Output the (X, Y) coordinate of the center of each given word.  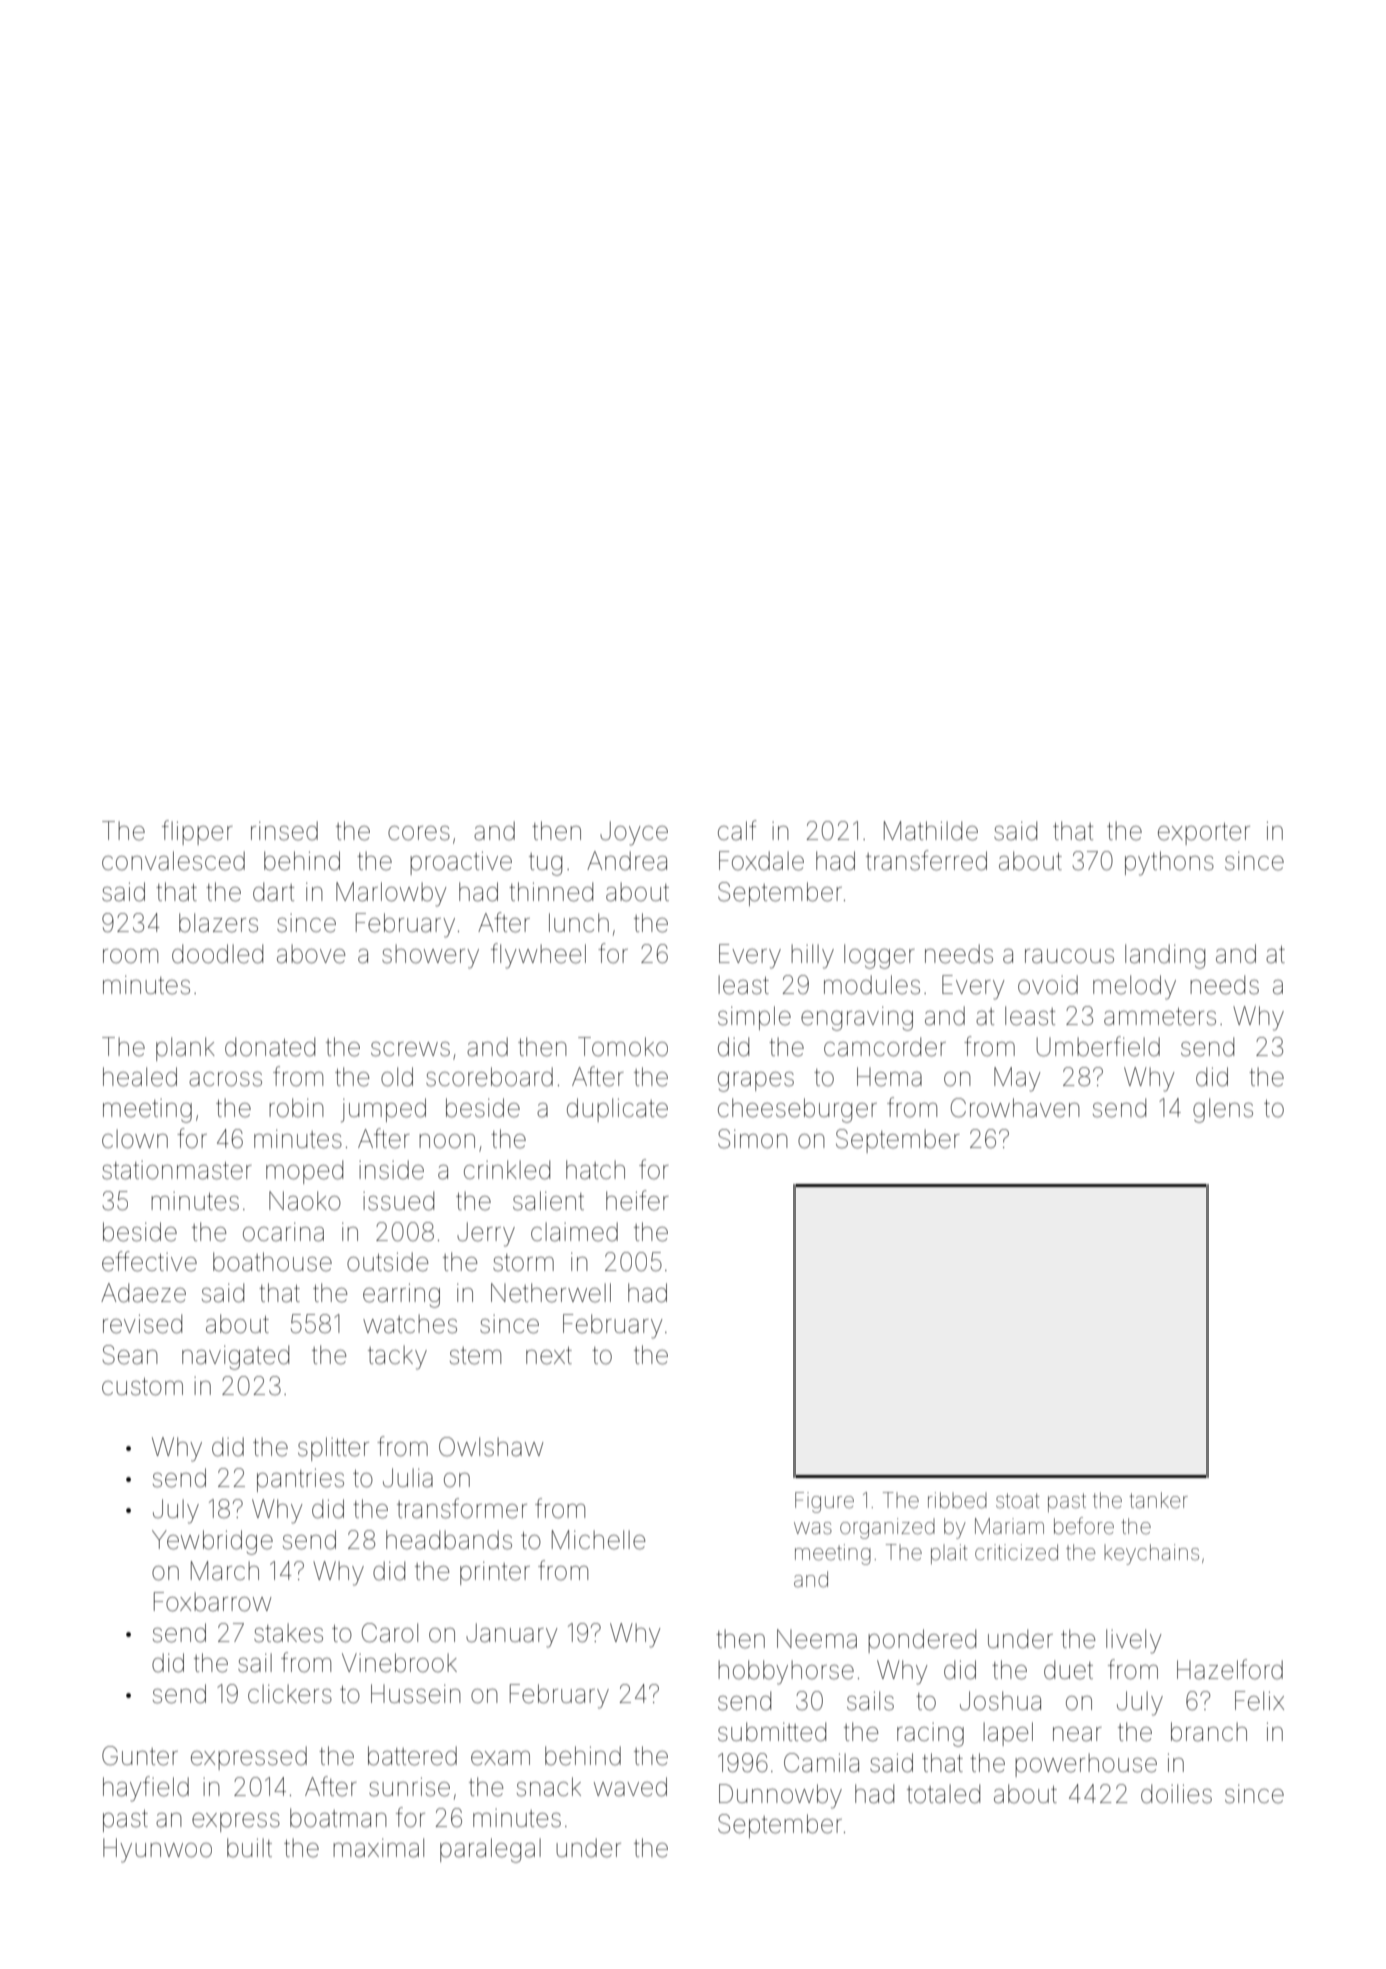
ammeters (1160, 1017)
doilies (1176, 1794)
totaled (943, 1794)
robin (296, 1108)
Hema (889, 1077)
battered (412, 1756)
